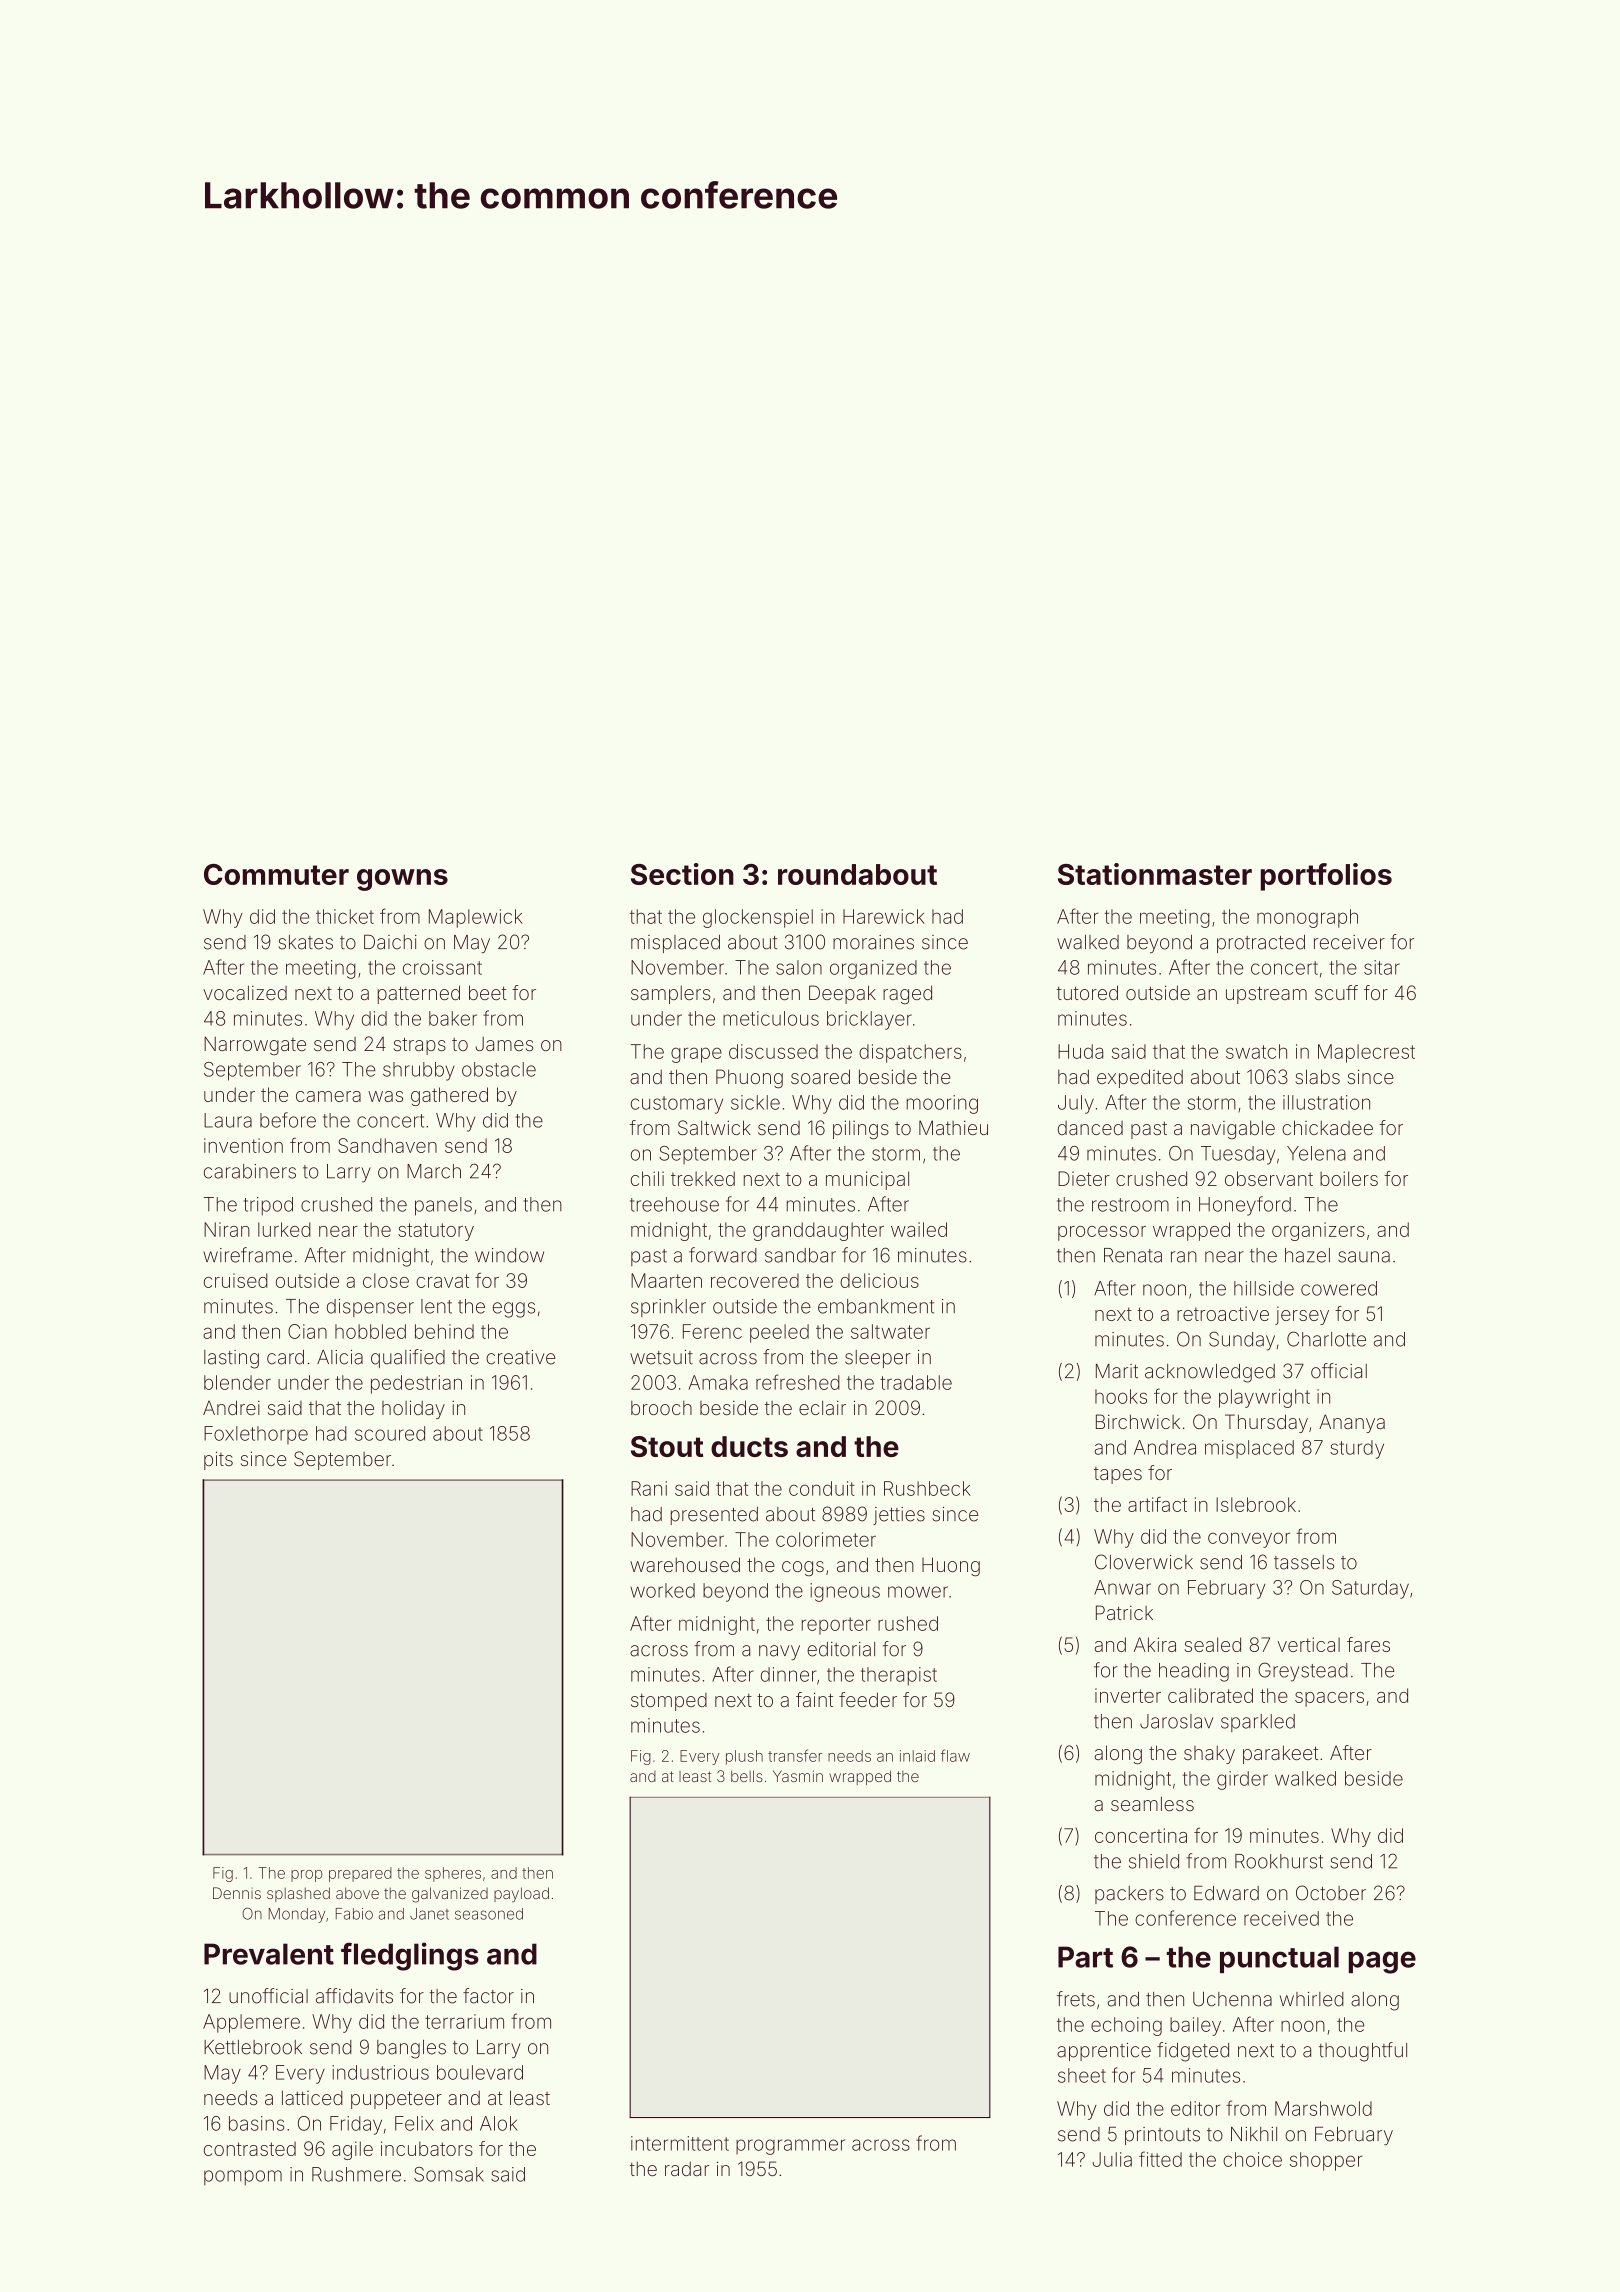  What do you see at coordinates (1155, 874) in the screenshot?
I see `Stationmaster` at bounding box center [1155, 874].
